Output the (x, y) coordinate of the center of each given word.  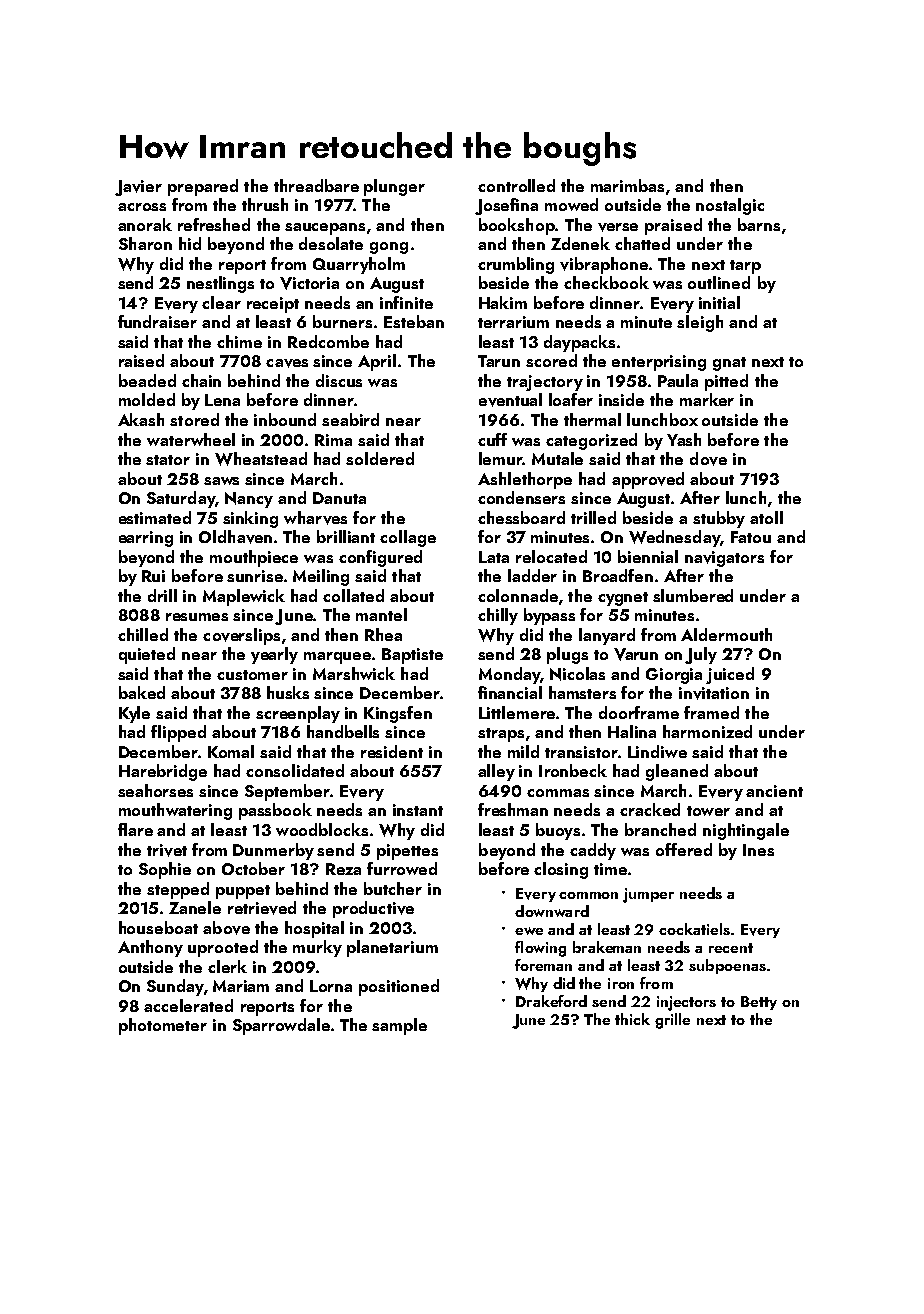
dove (708, 459)
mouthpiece (254, 558)
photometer (163, 1026)
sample (399, 1026)
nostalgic (730, 206)
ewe (529, 931)
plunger (394, 187)
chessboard (521, 517)
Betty (759, 1003)
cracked (650, 809)
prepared (203, 187)
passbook (275, 811)
